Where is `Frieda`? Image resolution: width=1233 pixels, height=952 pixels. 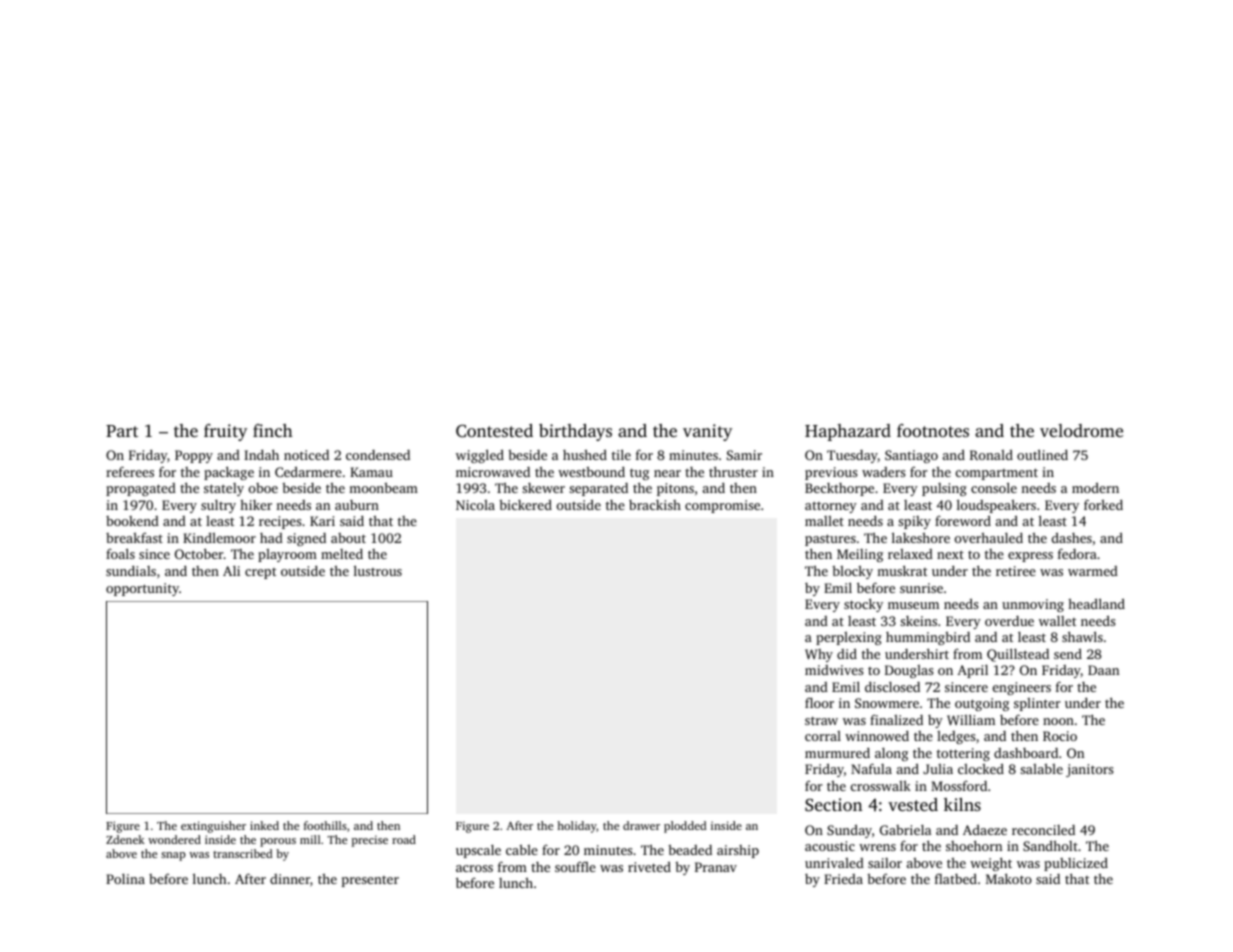 Frieda is located at coordinates (843, 879).
